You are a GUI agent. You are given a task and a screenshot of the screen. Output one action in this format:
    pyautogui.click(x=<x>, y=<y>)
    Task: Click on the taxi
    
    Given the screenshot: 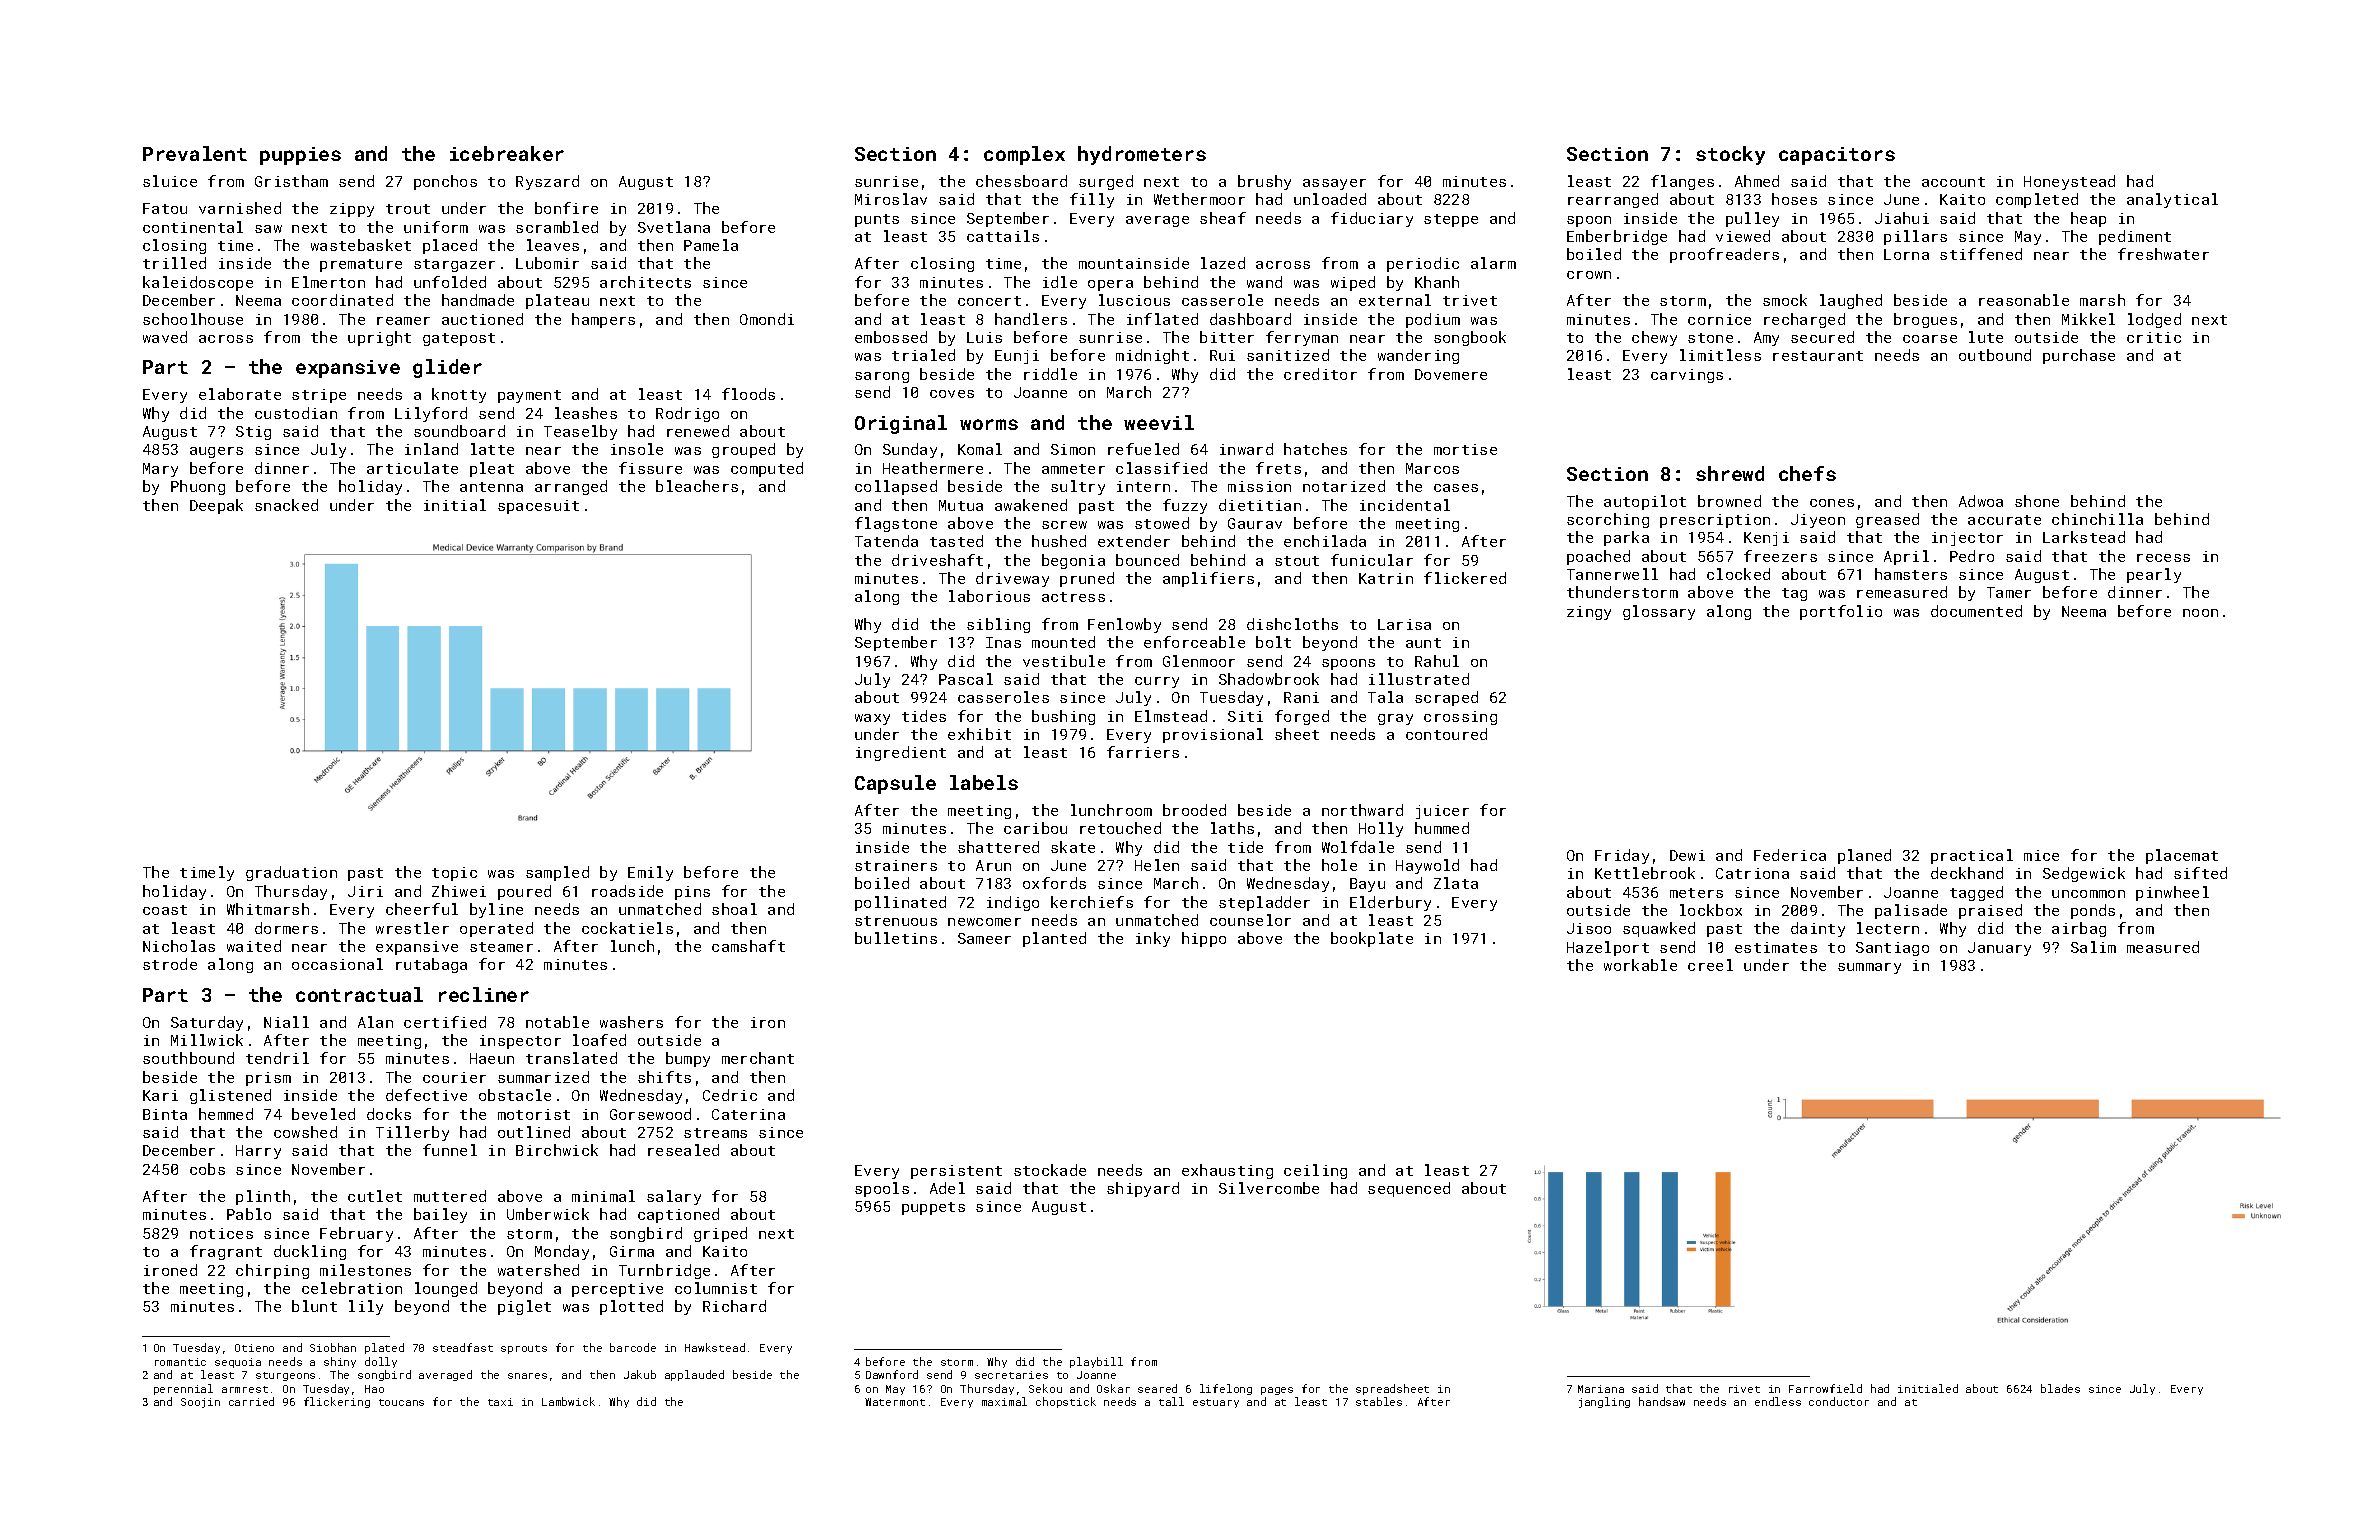 What is the action you would take?
    pyautogui.click(x=500, y=1402)
